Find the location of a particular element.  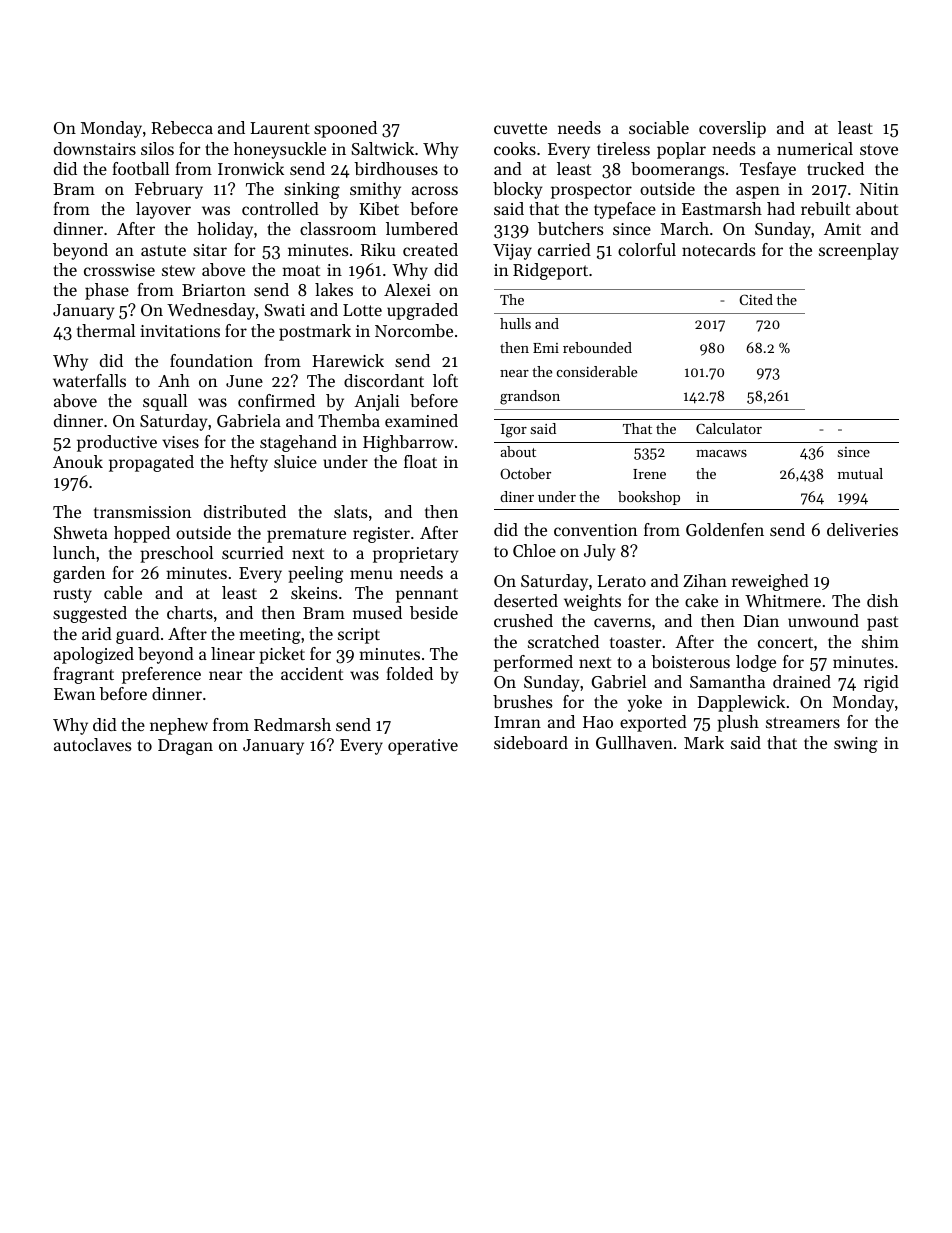

deserted is located at coordinates (526, 600).
